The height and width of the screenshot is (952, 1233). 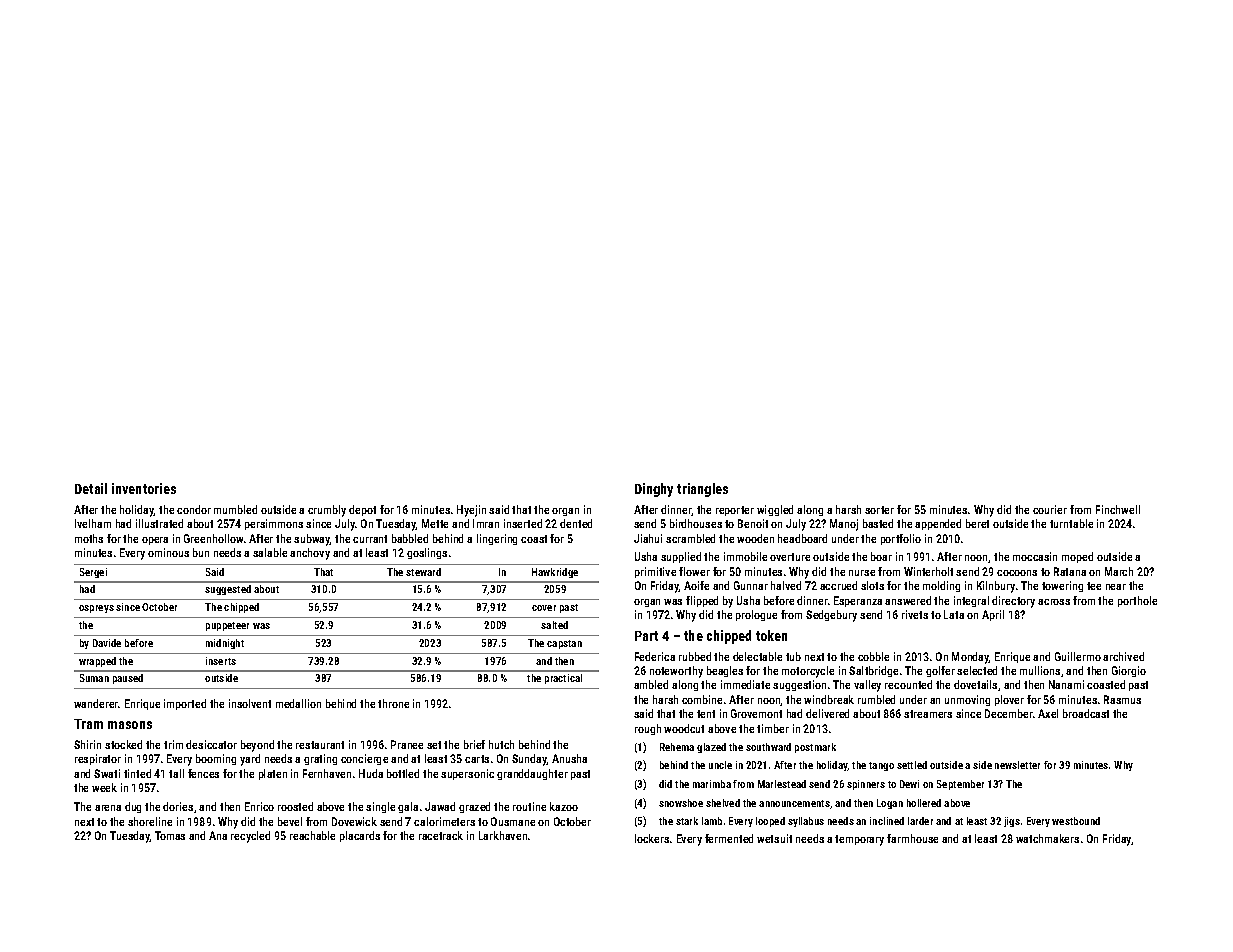 I want to click on Suman, so click(x=94, y=678).
